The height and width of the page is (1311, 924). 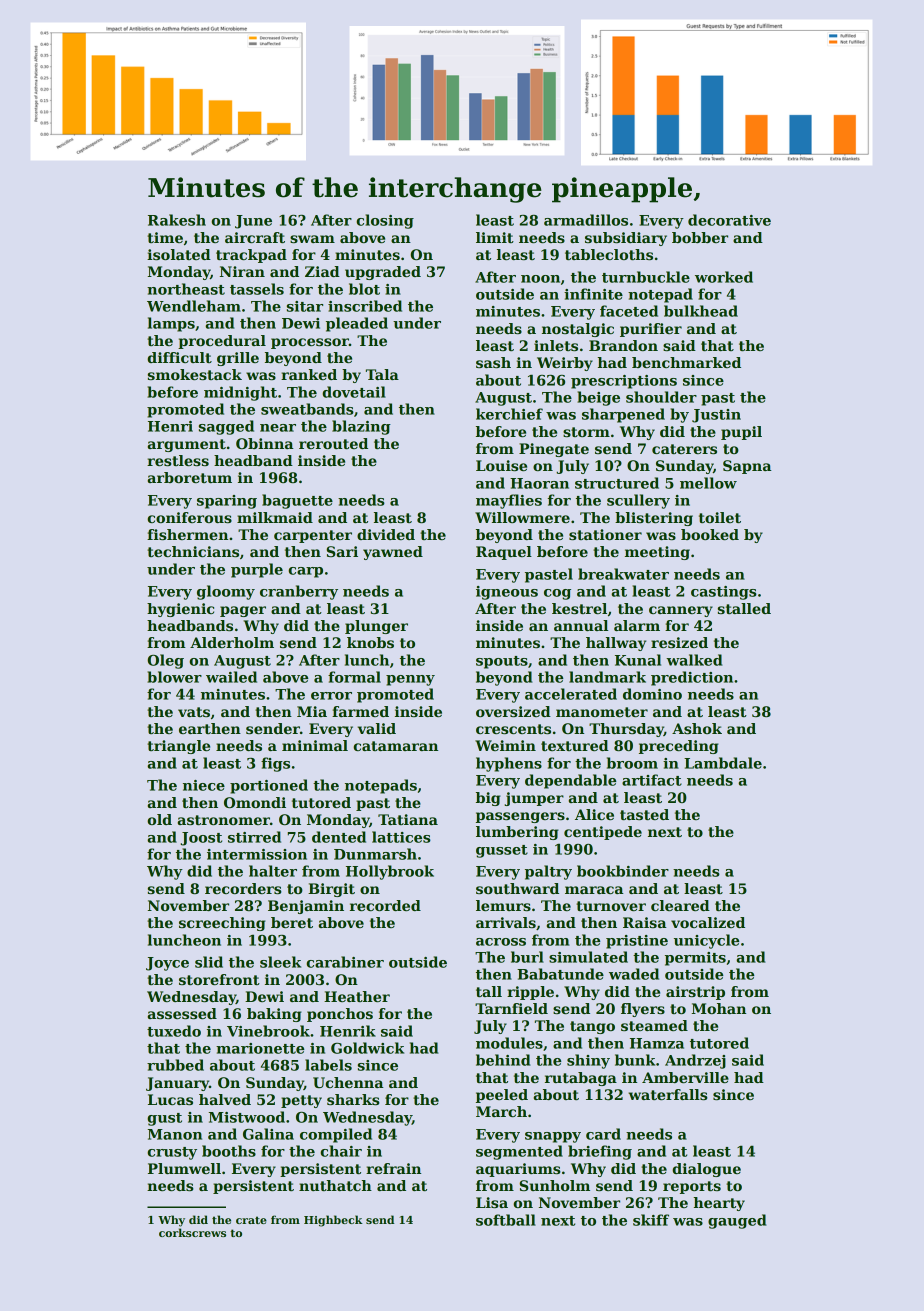 What do you see at coordinates (729, 220) in the page?
I see `decorative` at bounding box center [729, 220].
